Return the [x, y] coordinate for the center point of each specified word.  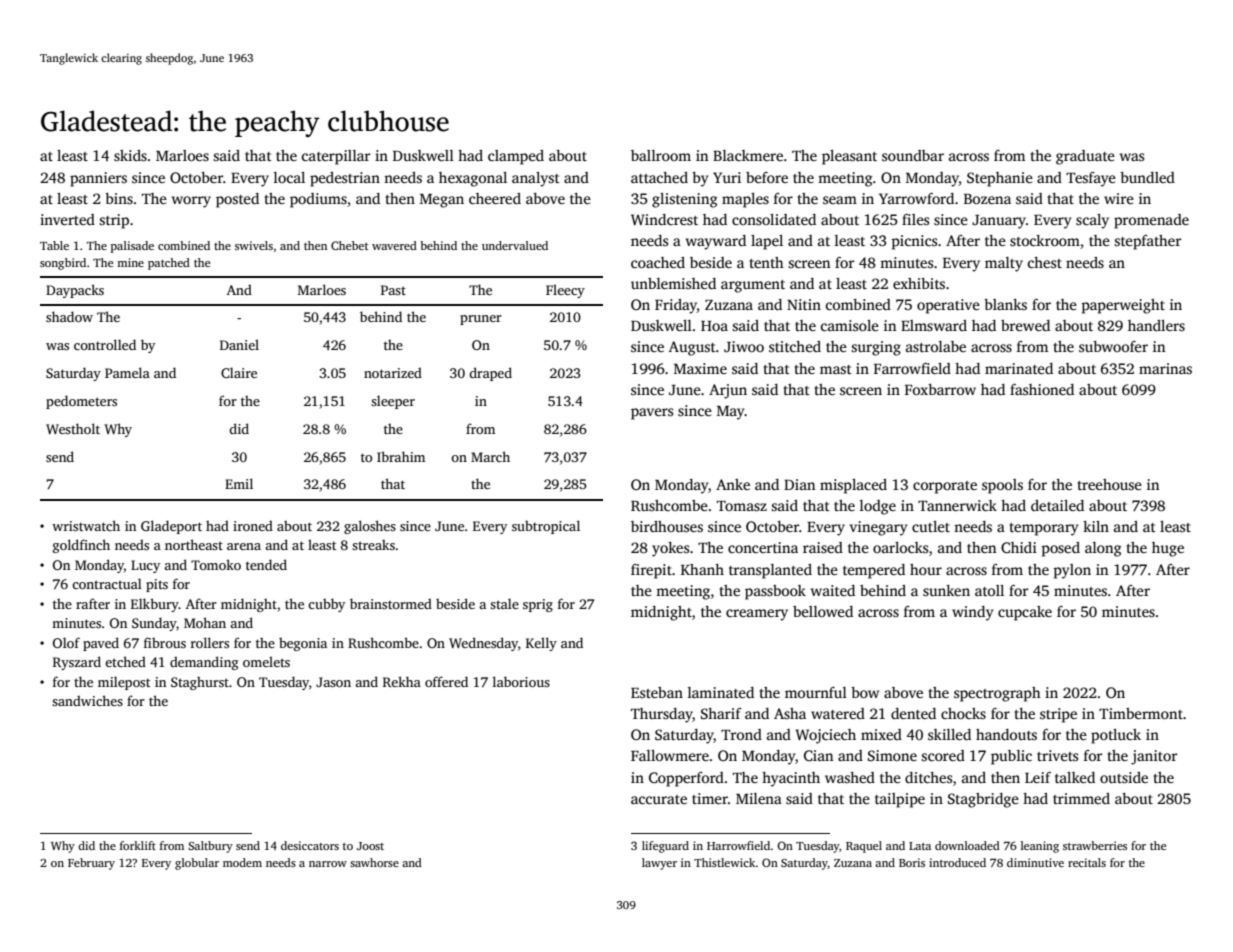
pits [157, 585]
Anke [733, 484]
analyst [536, 179]
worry [191, 202]
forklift [138, 845]
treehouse [1110, 484]
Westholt [73, 428]
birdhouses [667, 526]
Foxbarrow [940, 389]
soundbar [913, 155]
